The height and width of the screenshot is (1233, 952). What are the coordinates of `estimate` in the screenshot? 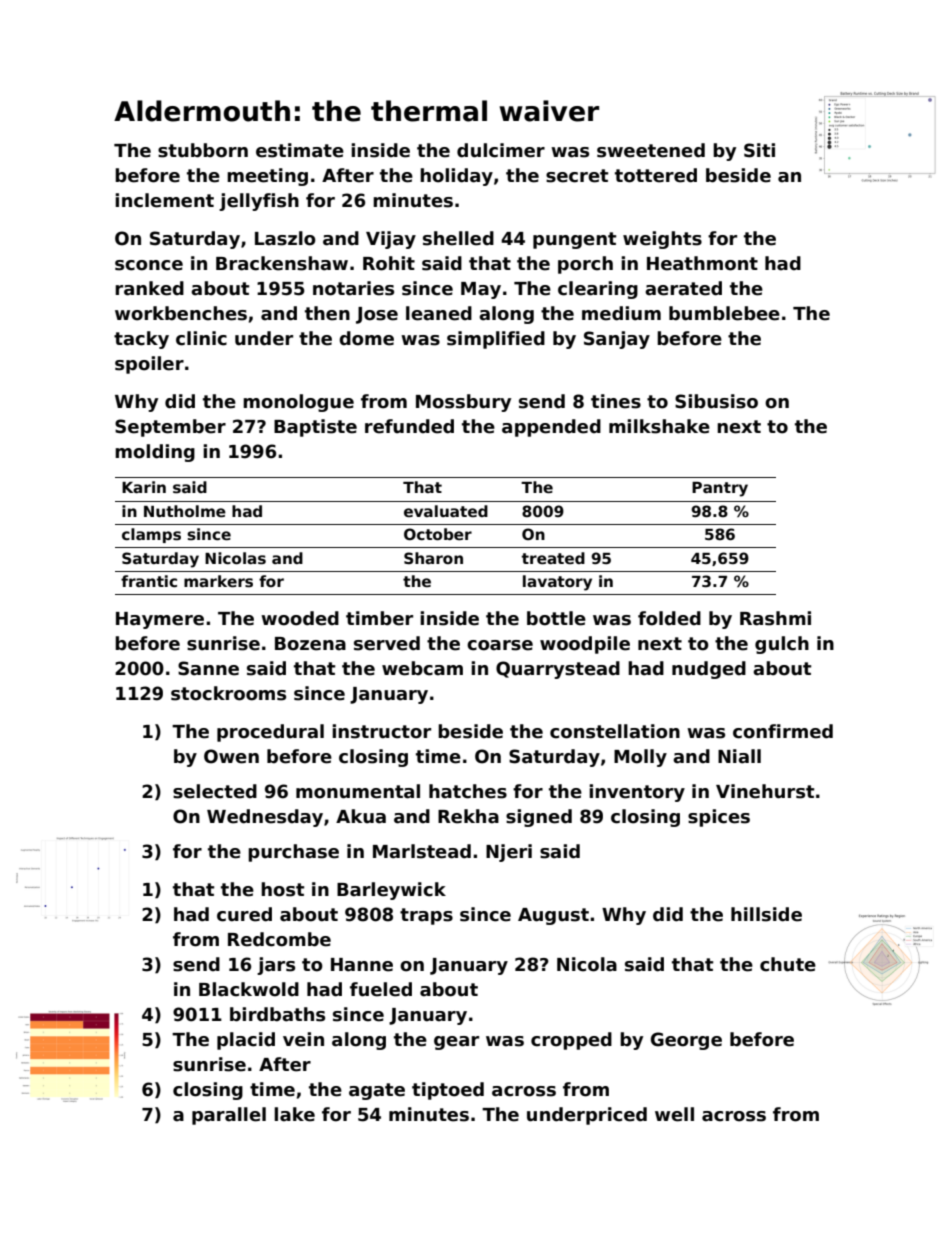 It's located at (300, 150).
